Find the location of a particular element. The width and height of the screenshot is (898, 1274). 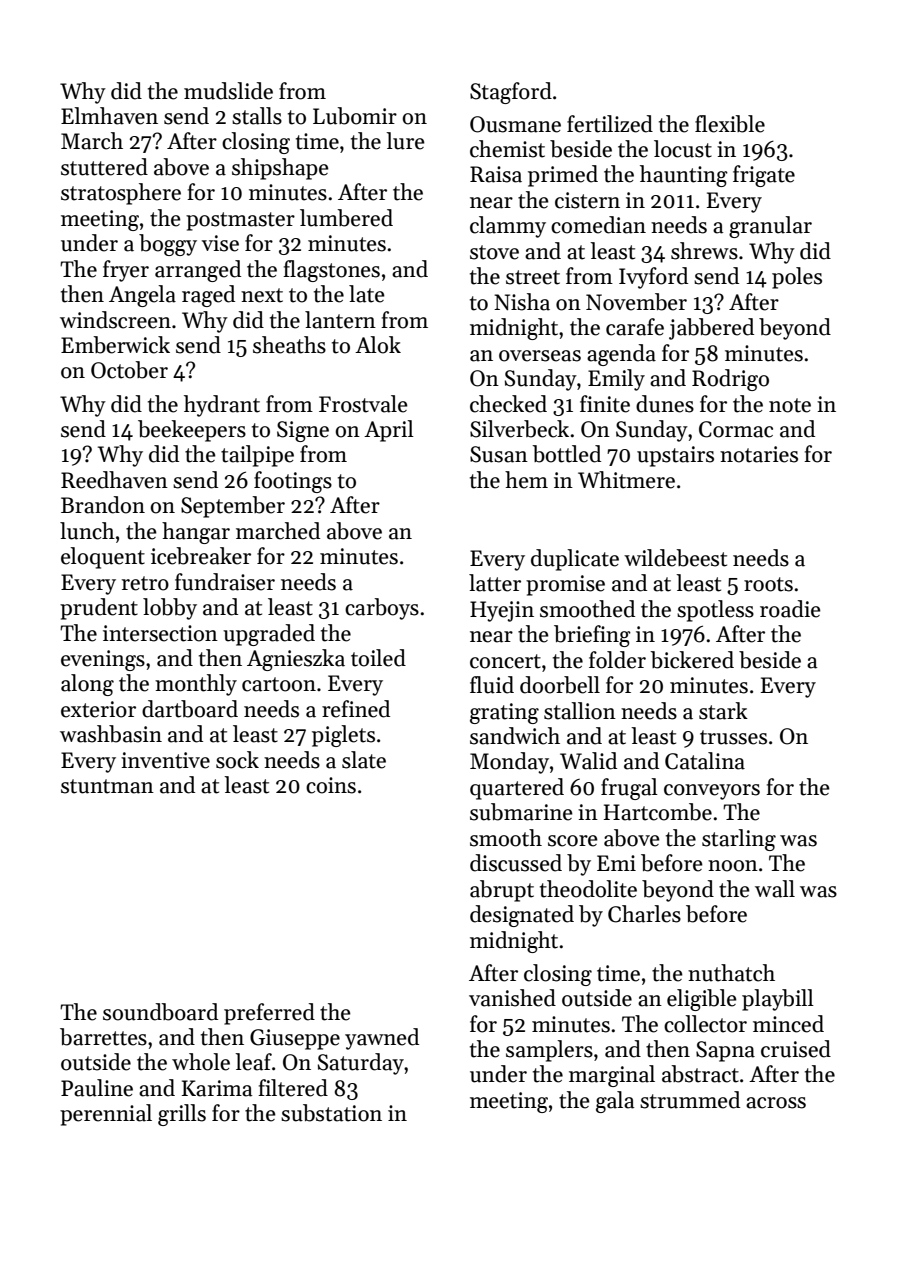

refined is located at coordinates (356, 709).
